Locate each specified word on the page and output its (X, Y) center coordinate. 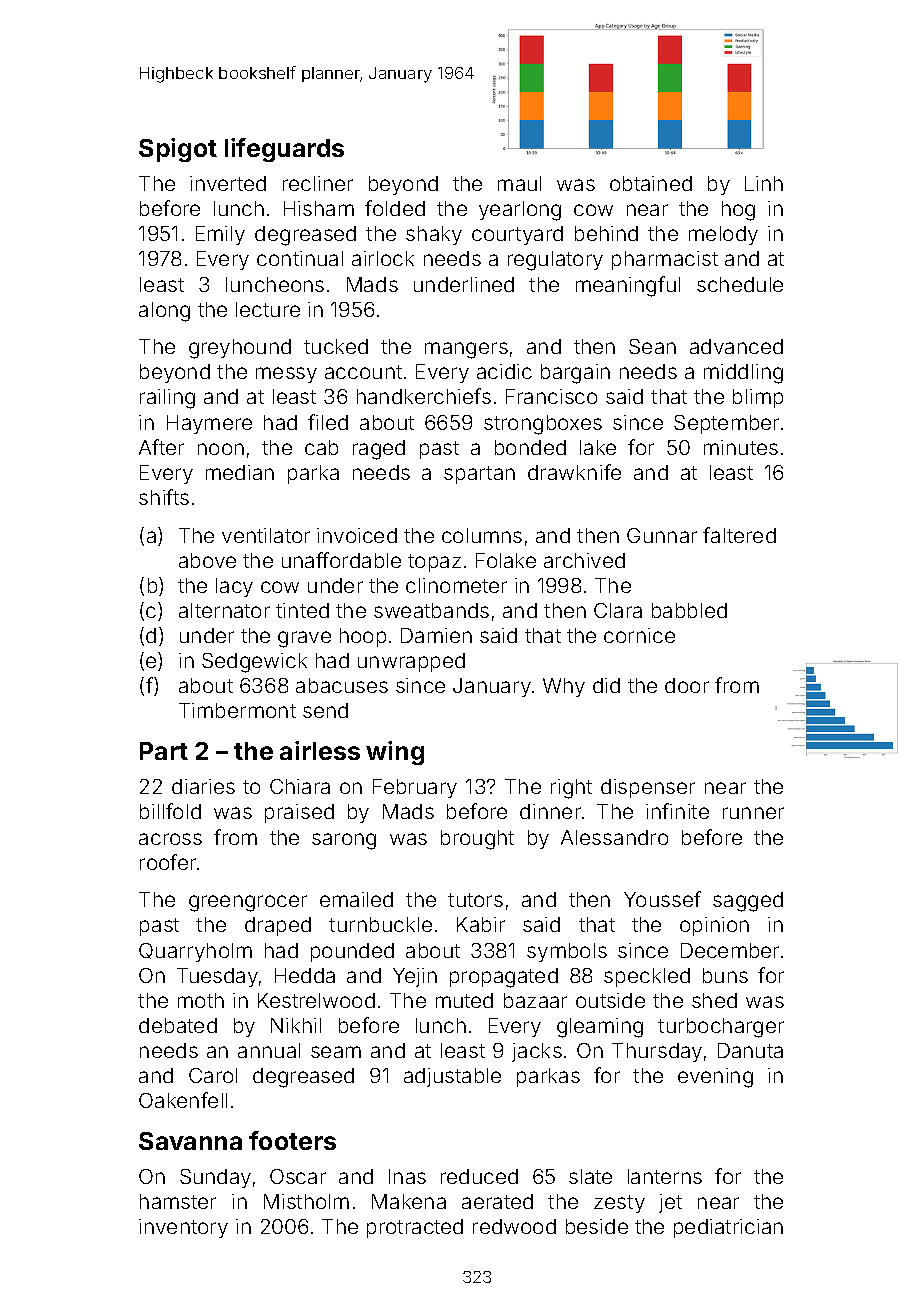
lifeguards (284, 150)
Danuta (750, 1050)
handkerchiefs (424, 396)
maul (519, 183)
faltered (739, 535)
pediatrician (728, 1228)
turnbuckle (380, 924)
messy (286, 375)
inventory (183, 1228)
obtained (651, 183)
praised (299, 813)
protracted (415, 1228)
